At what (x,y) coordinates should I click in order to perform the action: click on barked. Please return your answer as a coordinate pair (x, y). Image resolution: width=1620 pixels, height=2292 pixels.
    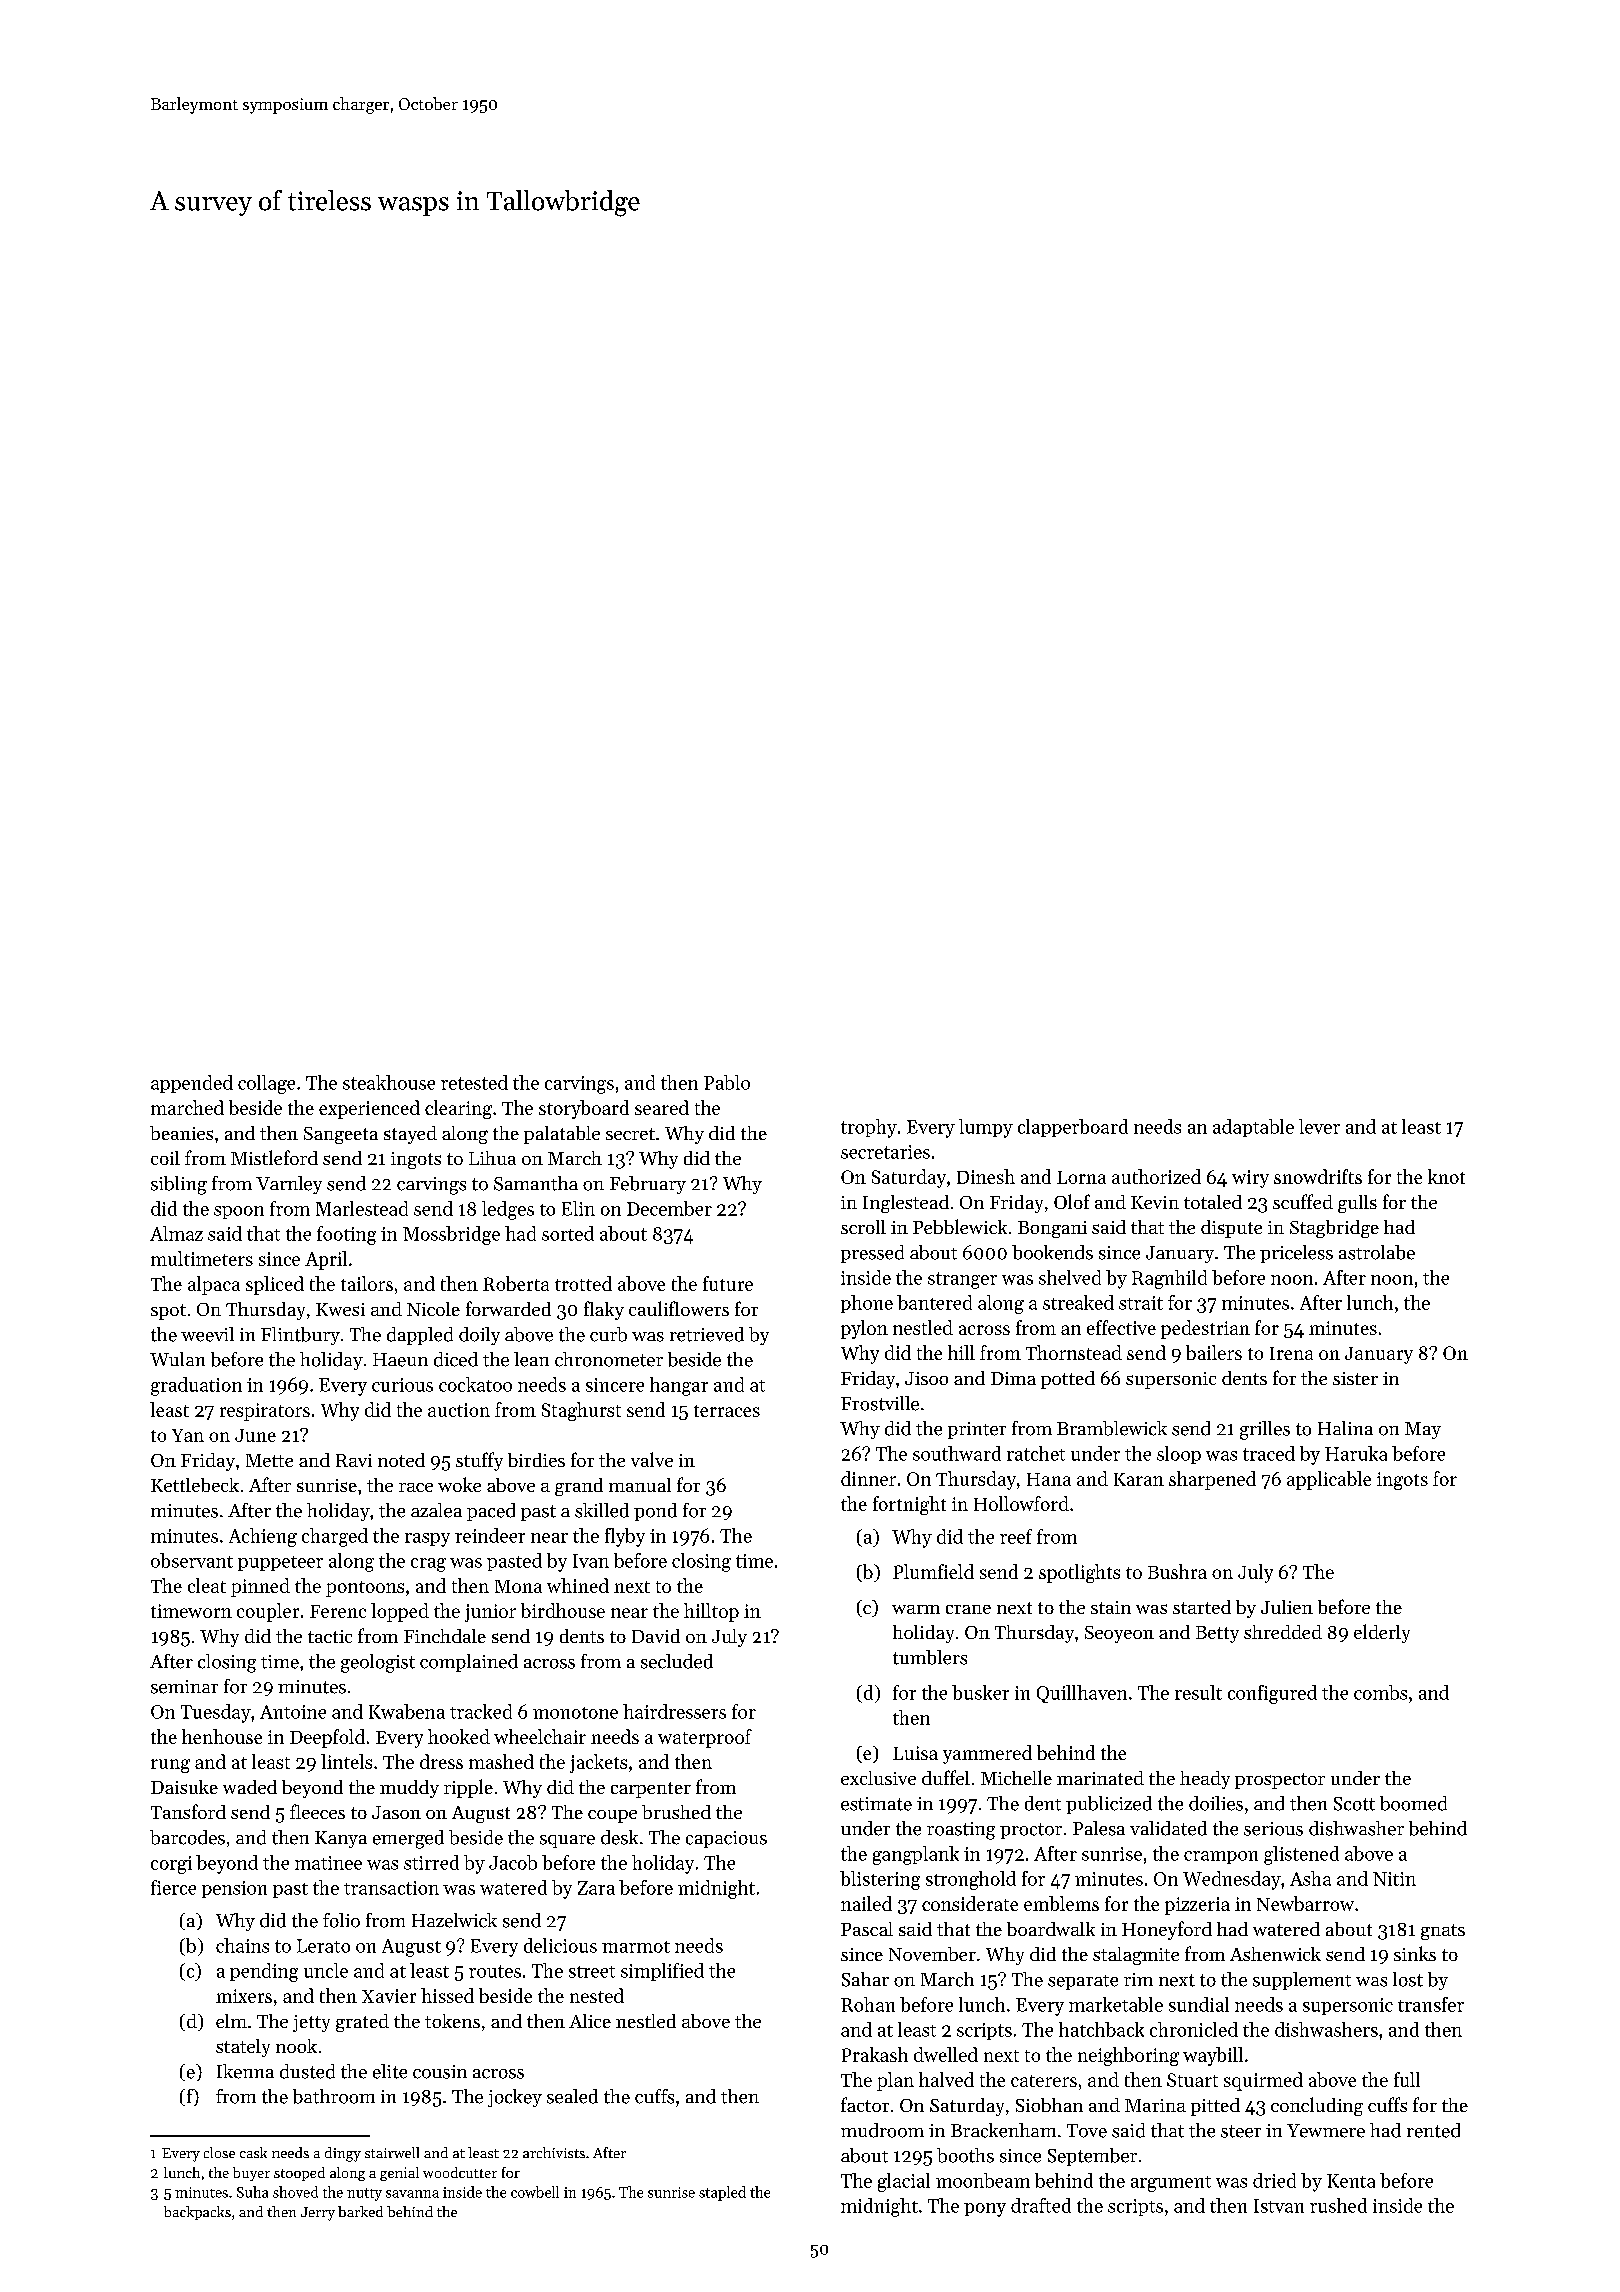
    Looking at the image, I should click on (360, 2211).
